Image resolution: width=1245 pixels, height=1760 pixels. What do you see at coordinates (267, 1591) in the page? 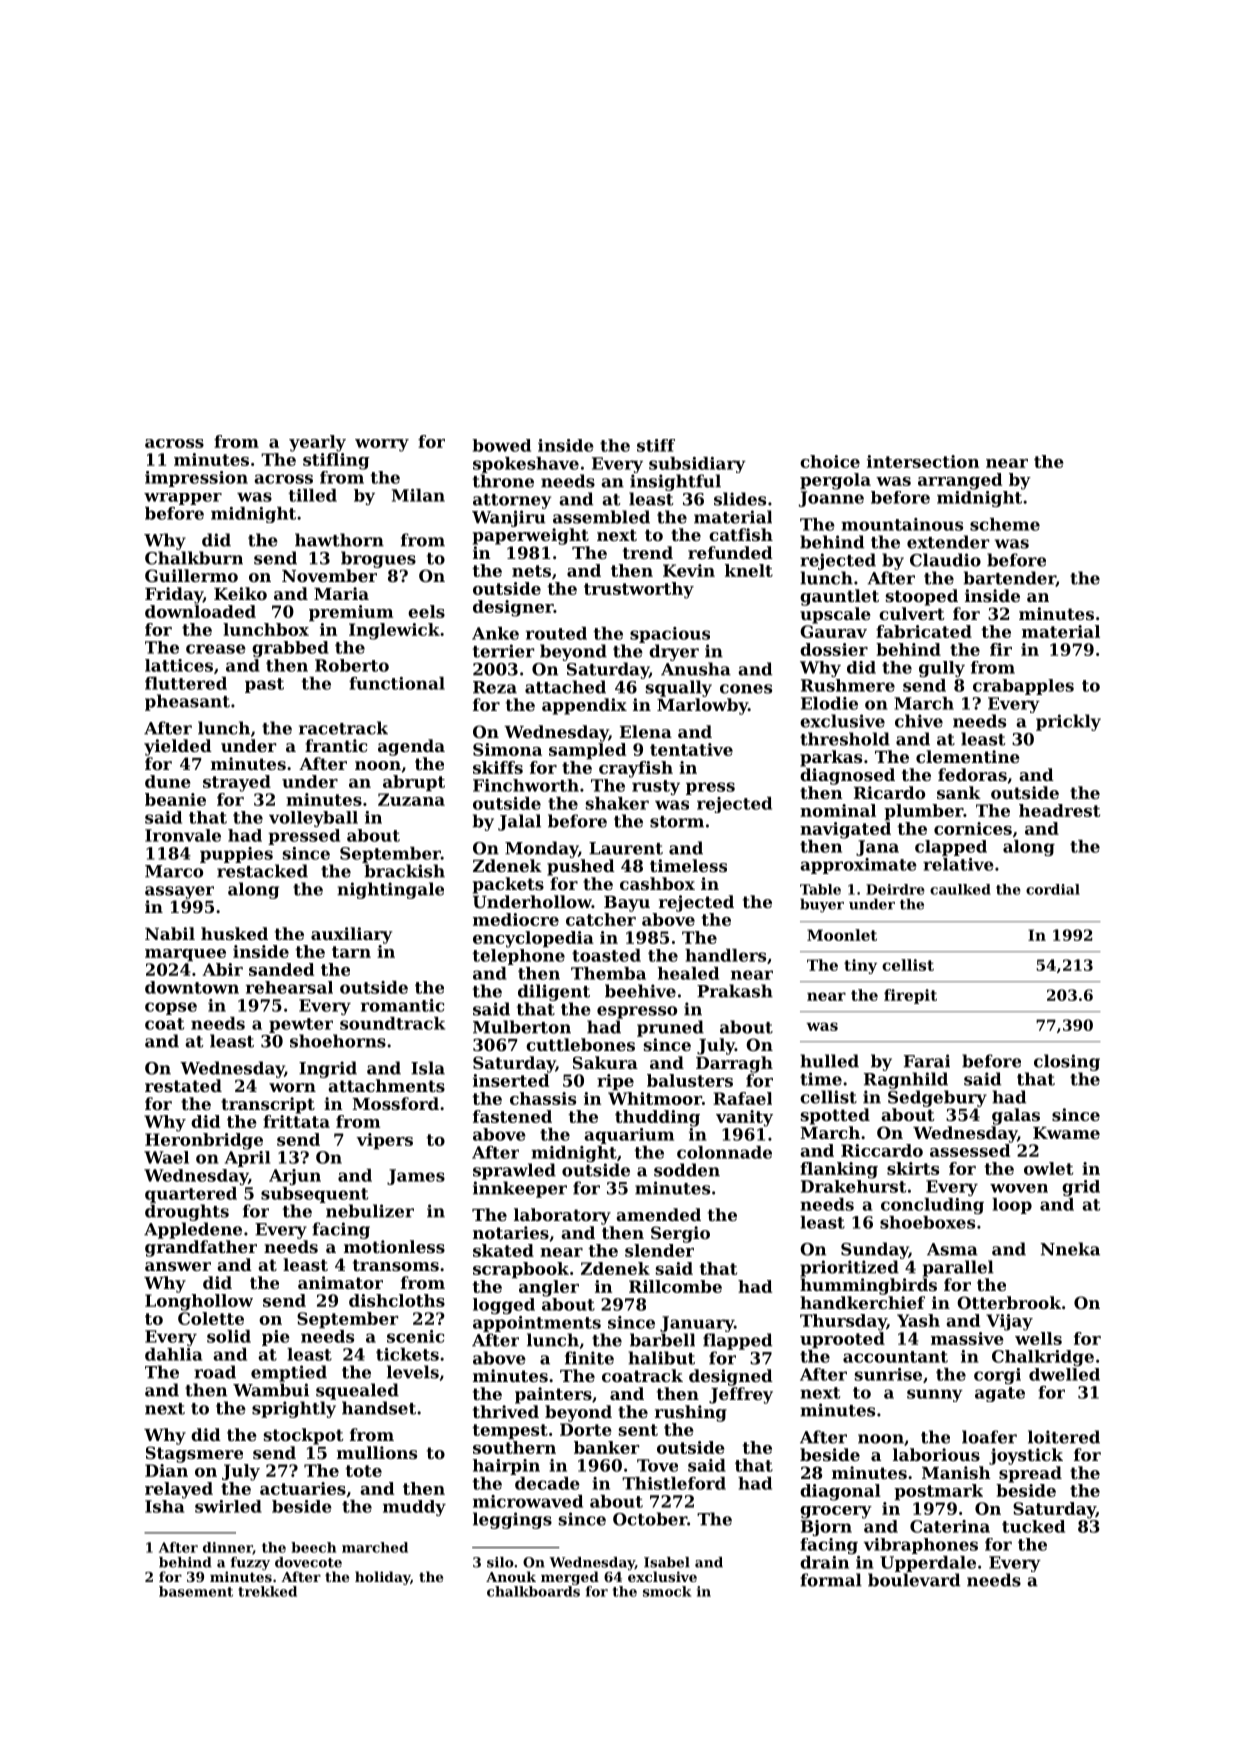
I see `trekked` at bounding box center [267, 1591].
